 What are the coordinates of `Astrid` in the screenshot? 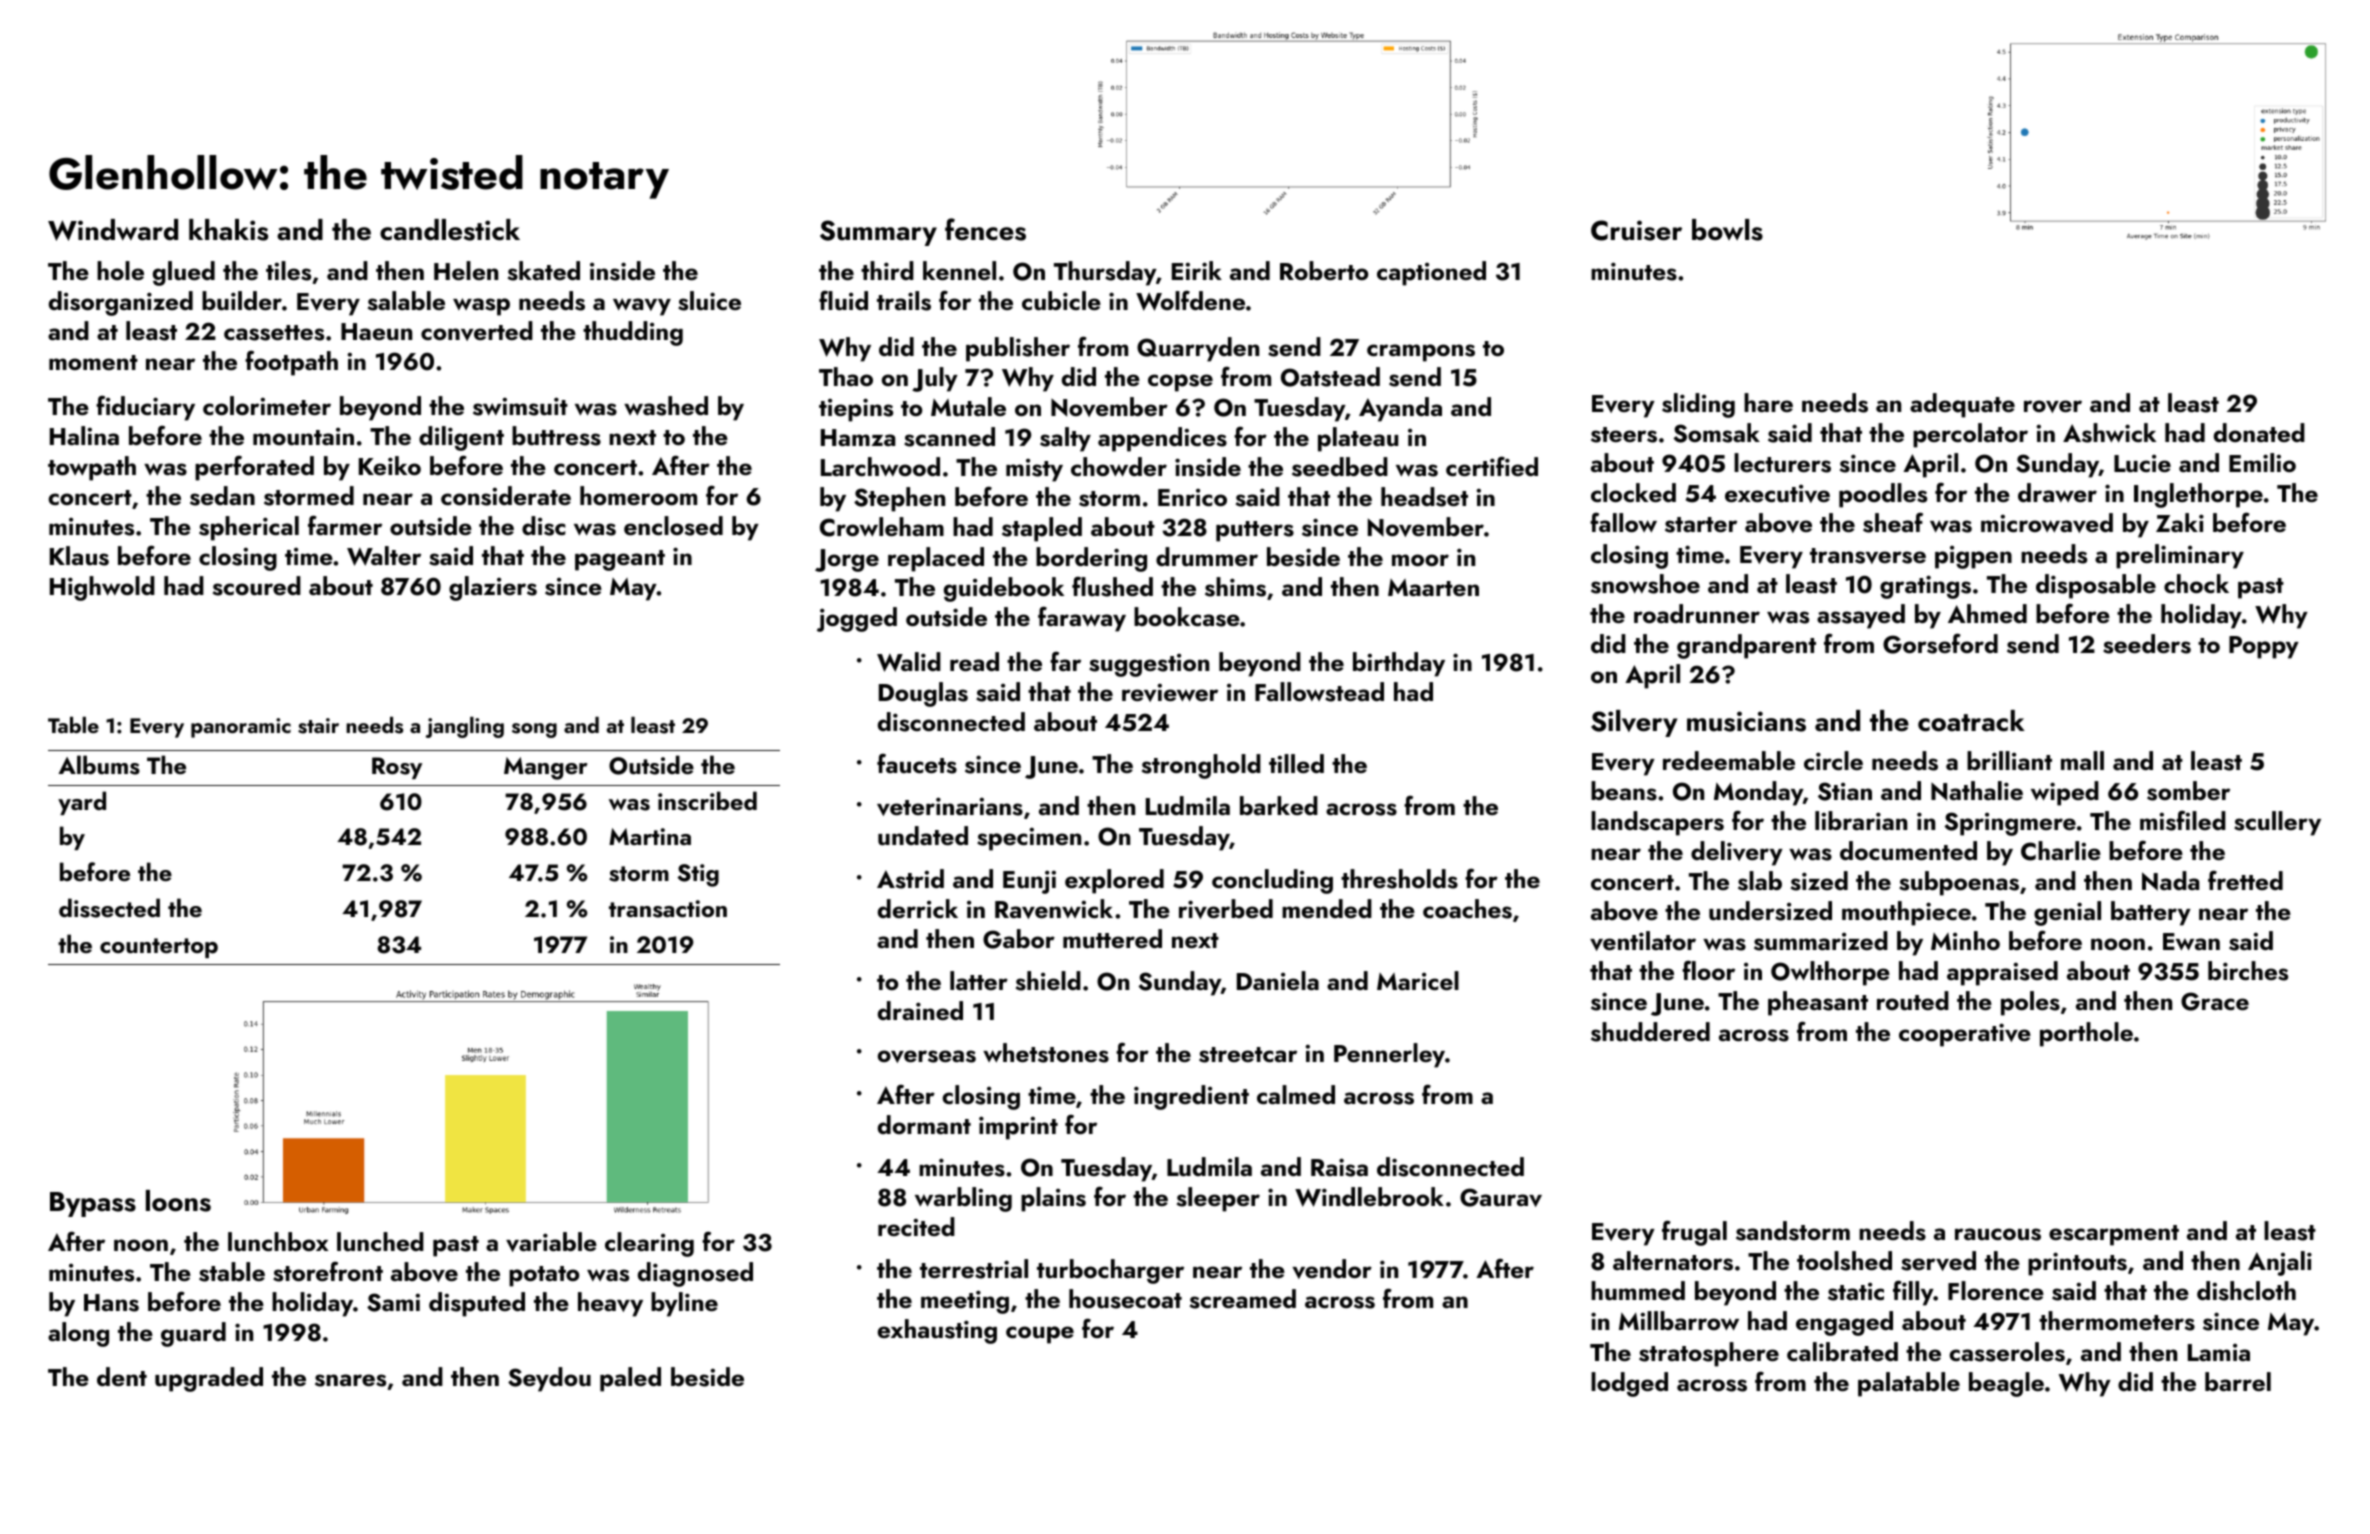 It's located at (910, 879).
